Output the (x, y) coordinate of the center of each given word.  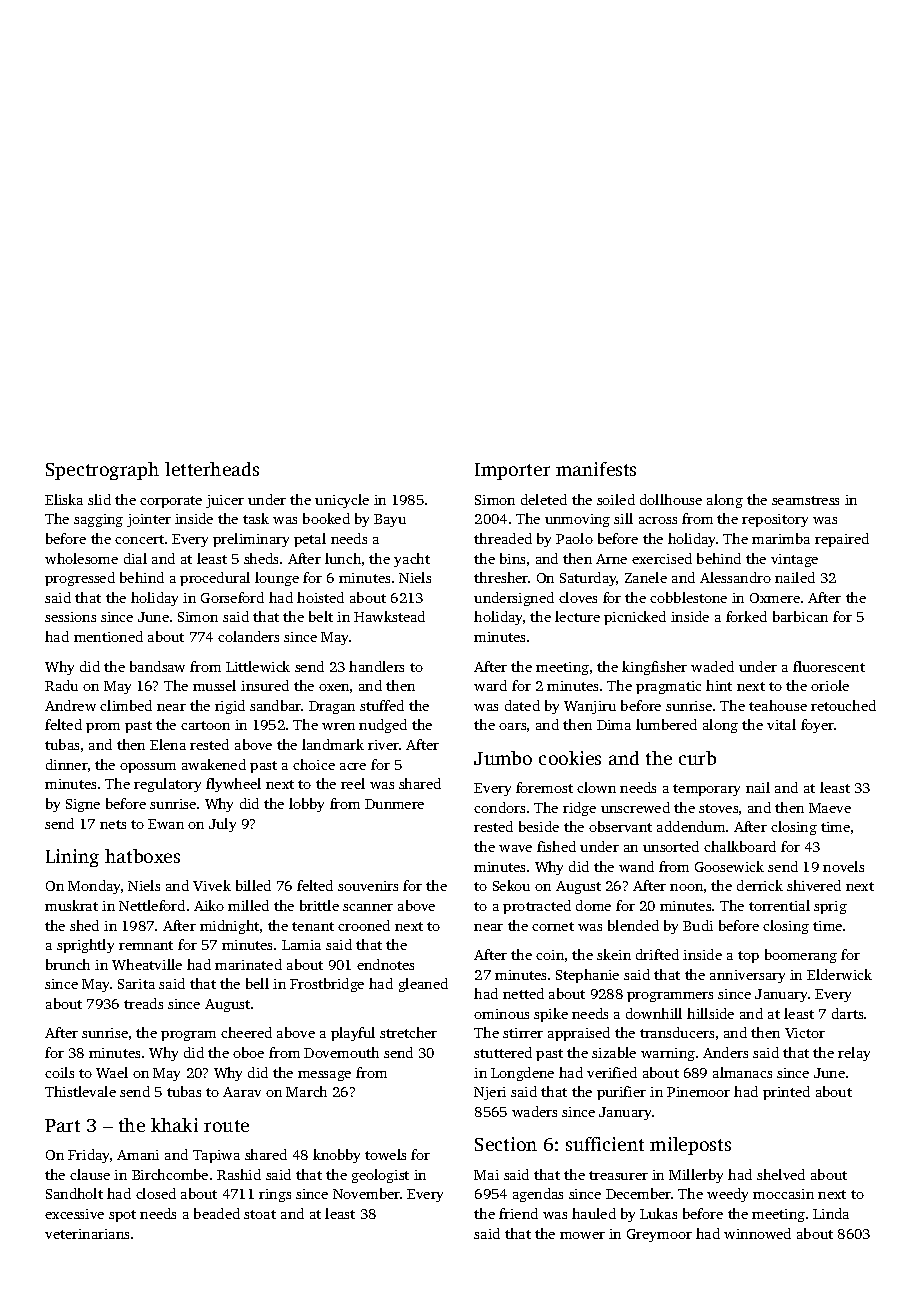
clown (596, 787)
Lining (72, 858)
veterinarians (87, 1234)
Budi (698, 925)
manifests (596, 469)
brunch (68, 964)
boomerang (801, 956)
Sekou (511, 885)
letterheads (212, 469)
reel (353, 783)
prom (103, 728)
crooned (364, 925)
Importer (512, 471)
